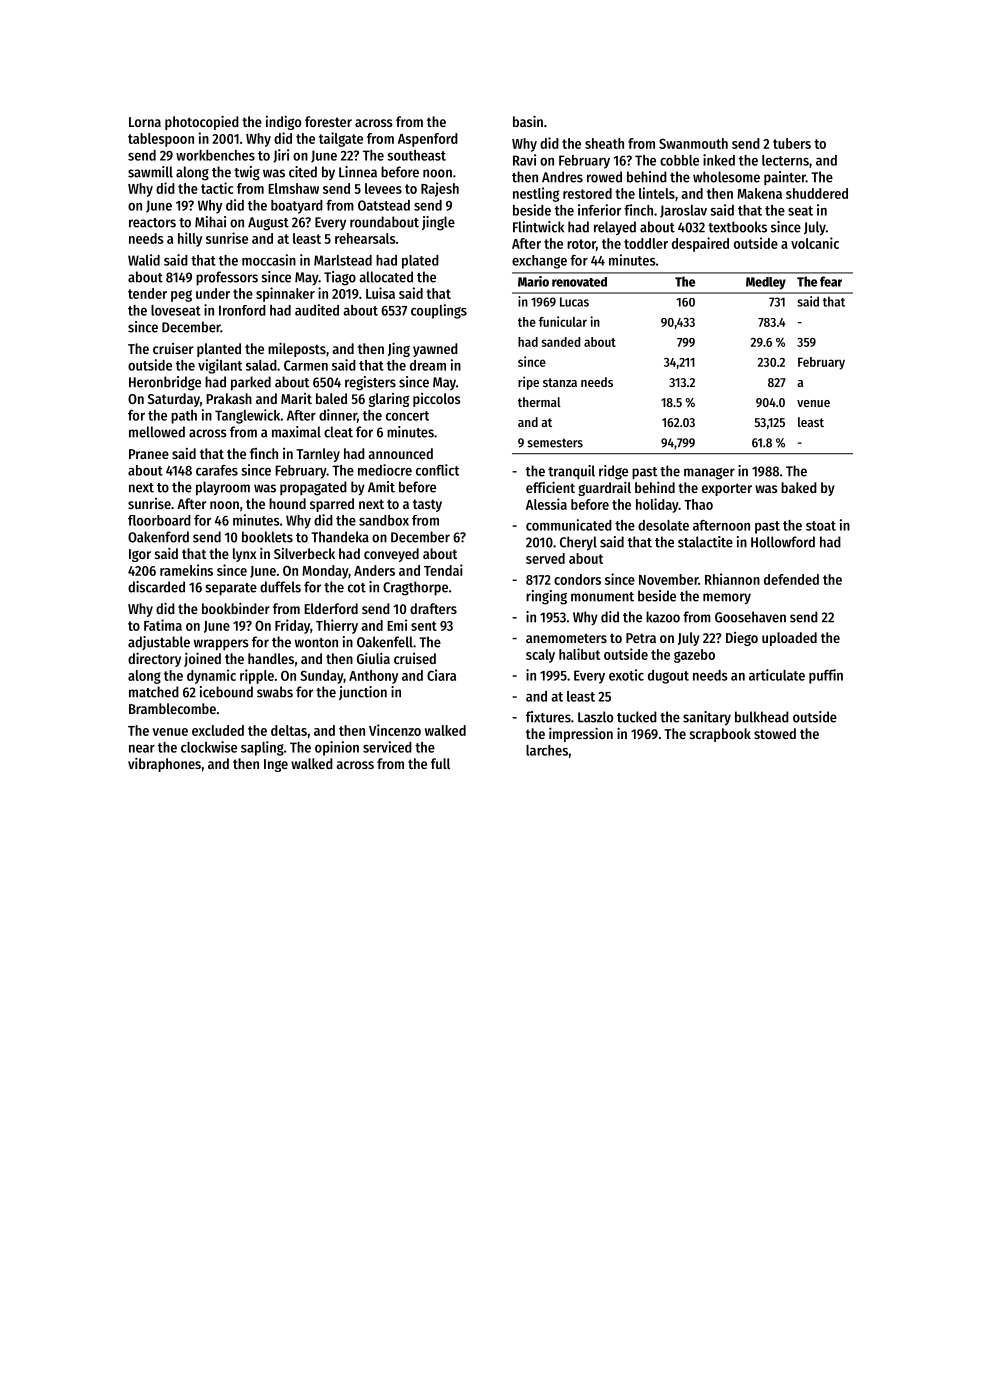 The image size is (981, 1393). I want to click on Medley, so click(766, 283).
